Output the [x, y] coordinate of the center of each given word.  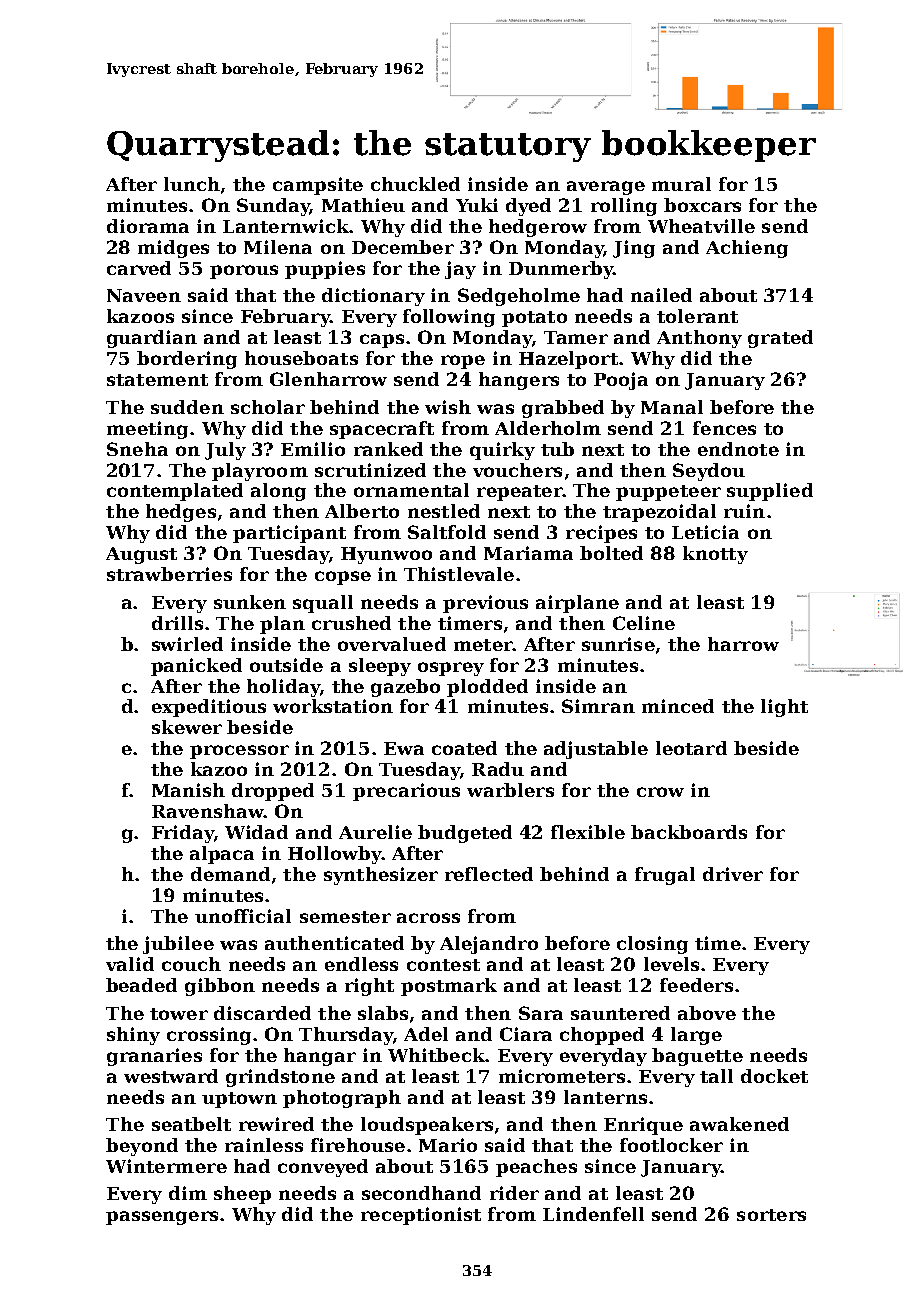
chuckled [415, 184]
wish [448, 407]
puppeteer [668, 493]
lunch [192, 184]
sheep [242, 1195]
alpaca [222, 855]
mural [681, 184]
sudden [187, 407]
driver [733, 874]
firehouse [358, 1145]
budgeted [465, 834]
